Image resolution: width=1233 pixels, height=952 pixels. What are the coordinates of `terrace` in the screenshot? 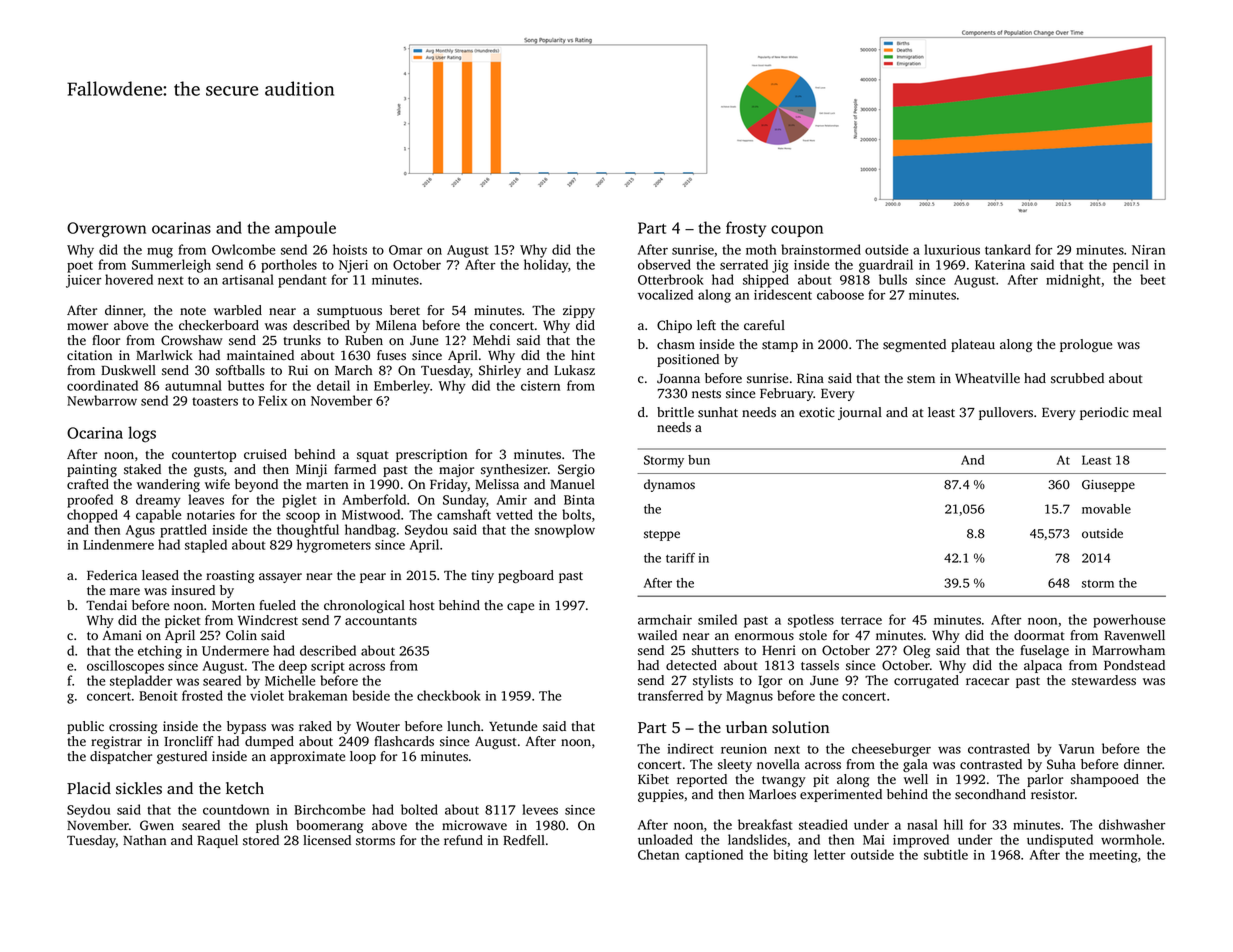 It's located at (861, 620).
